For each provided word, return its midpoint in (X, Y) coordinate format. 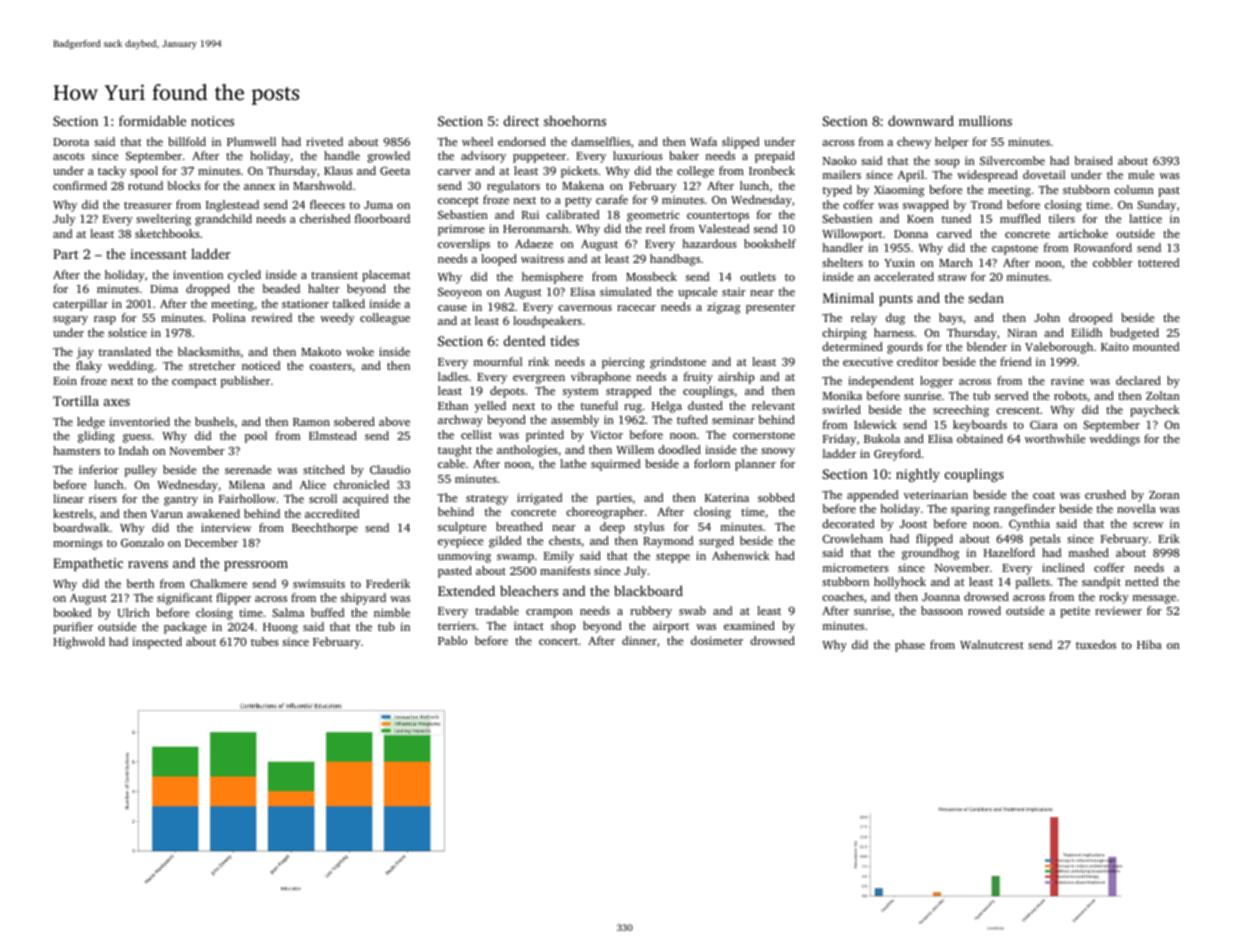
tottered (1158, 262)
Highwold (79, 643)
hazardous (709, 243)
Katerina (727, 497)
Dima (164, 288)
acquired (365, 500)
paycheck (1155, 411)
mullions (985, 120)
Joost (913, 524)
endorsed (522, 141)
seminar (733, 419)
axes (117, 402)
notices (212, 121)
